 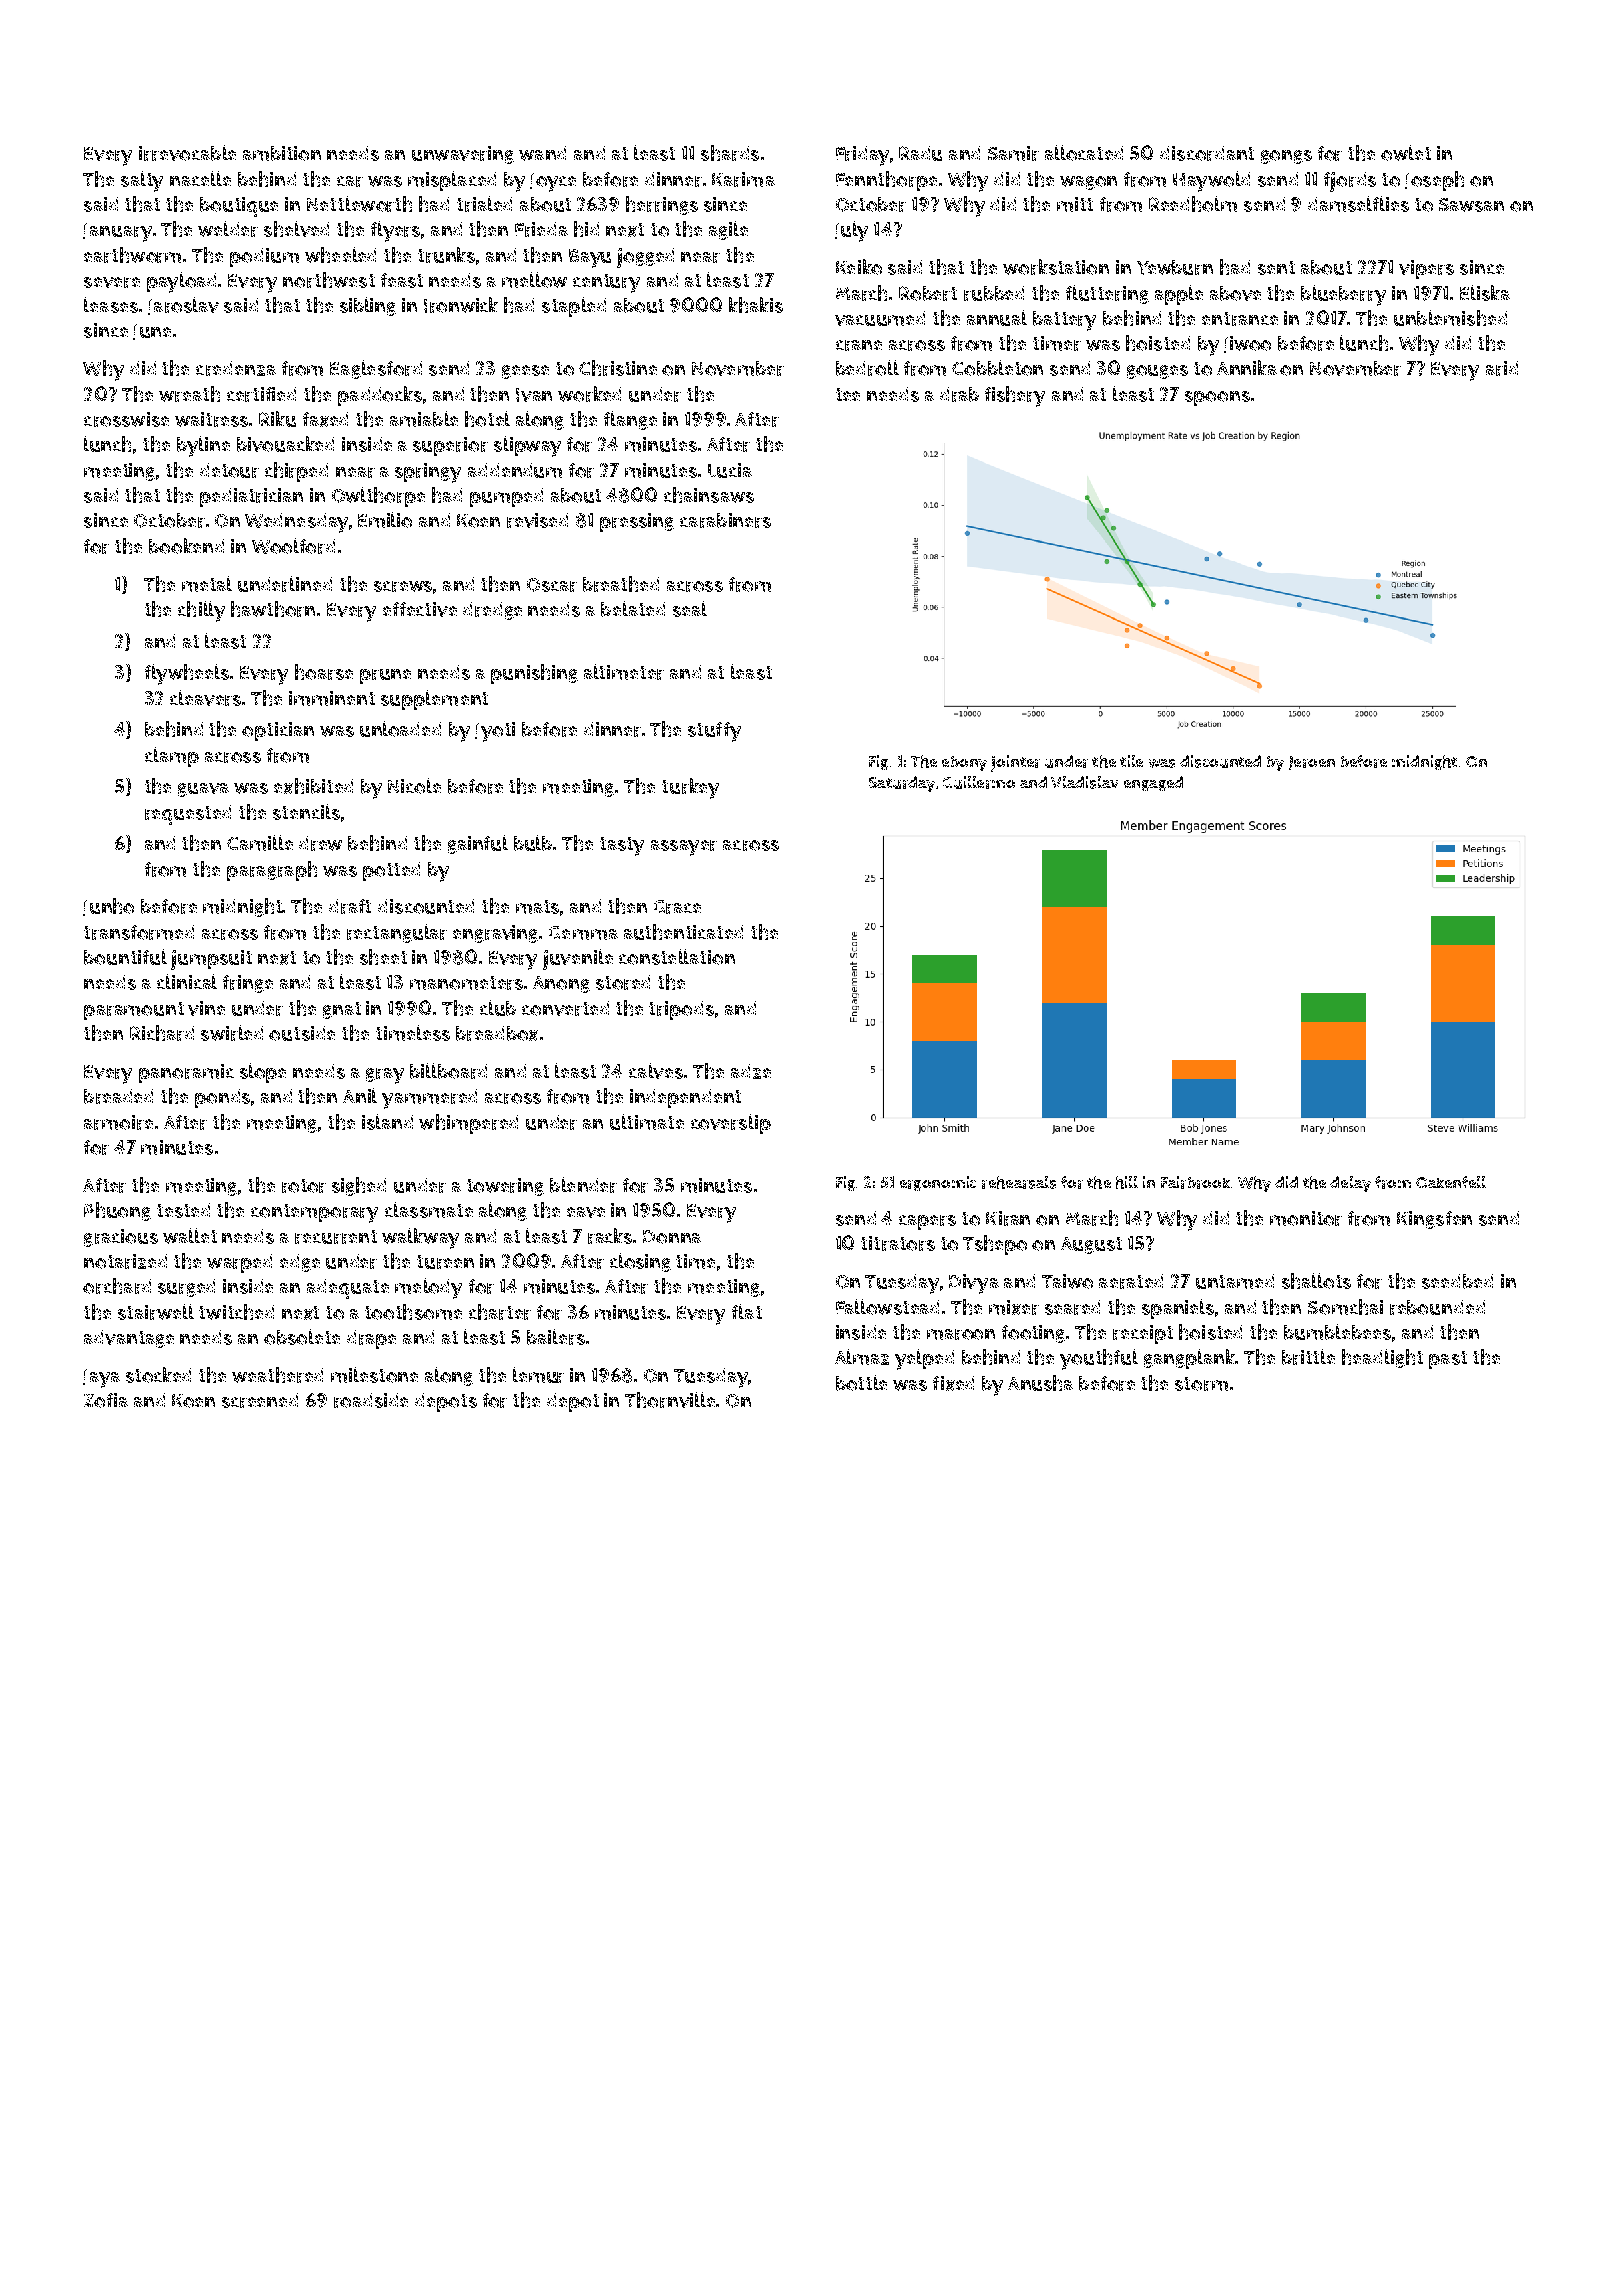 I want to click on spoons, so click(x=1217, y=398).
